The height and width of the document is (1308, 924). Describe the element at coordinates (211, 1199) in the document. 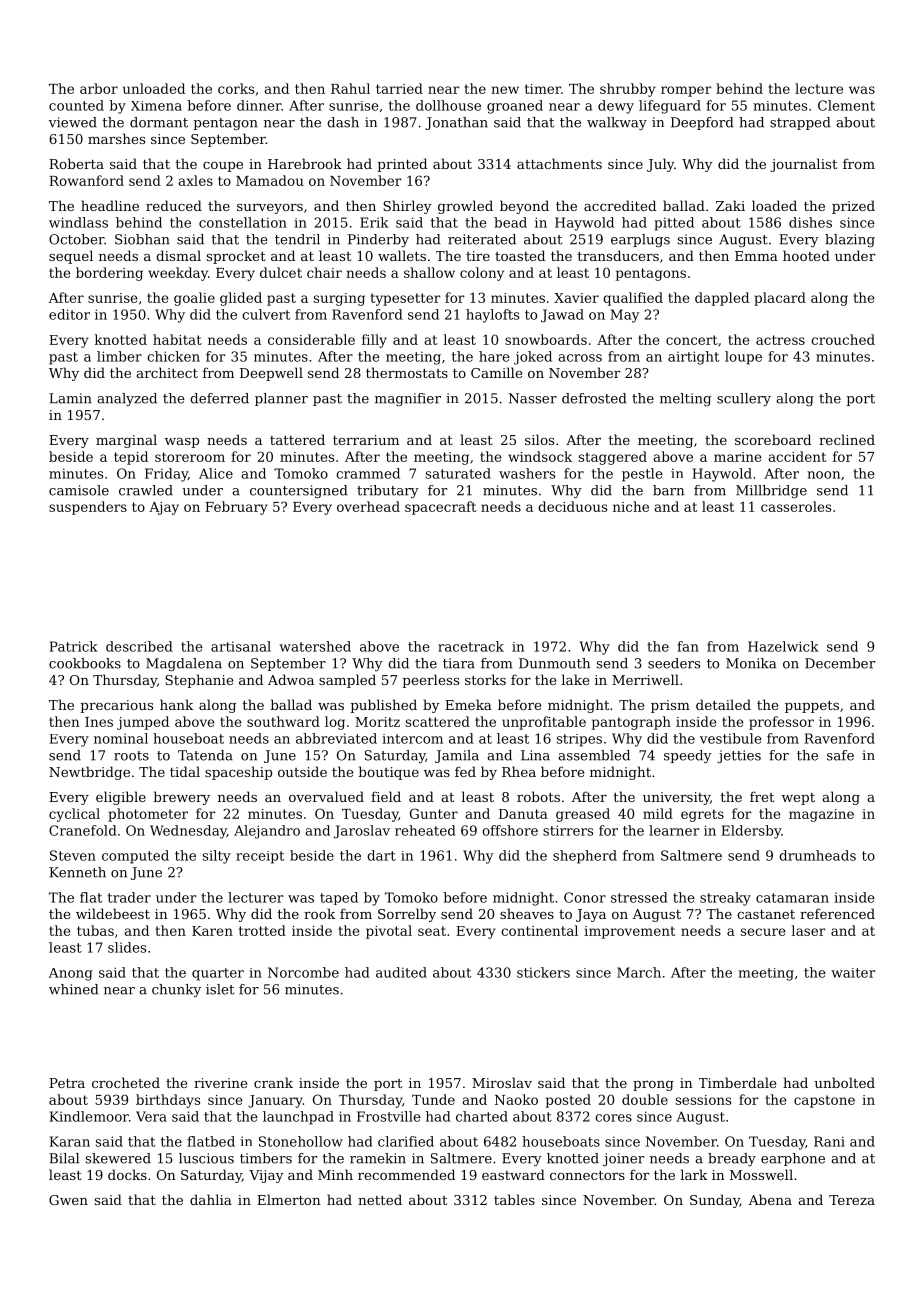

I see `dahlia` at that location.
